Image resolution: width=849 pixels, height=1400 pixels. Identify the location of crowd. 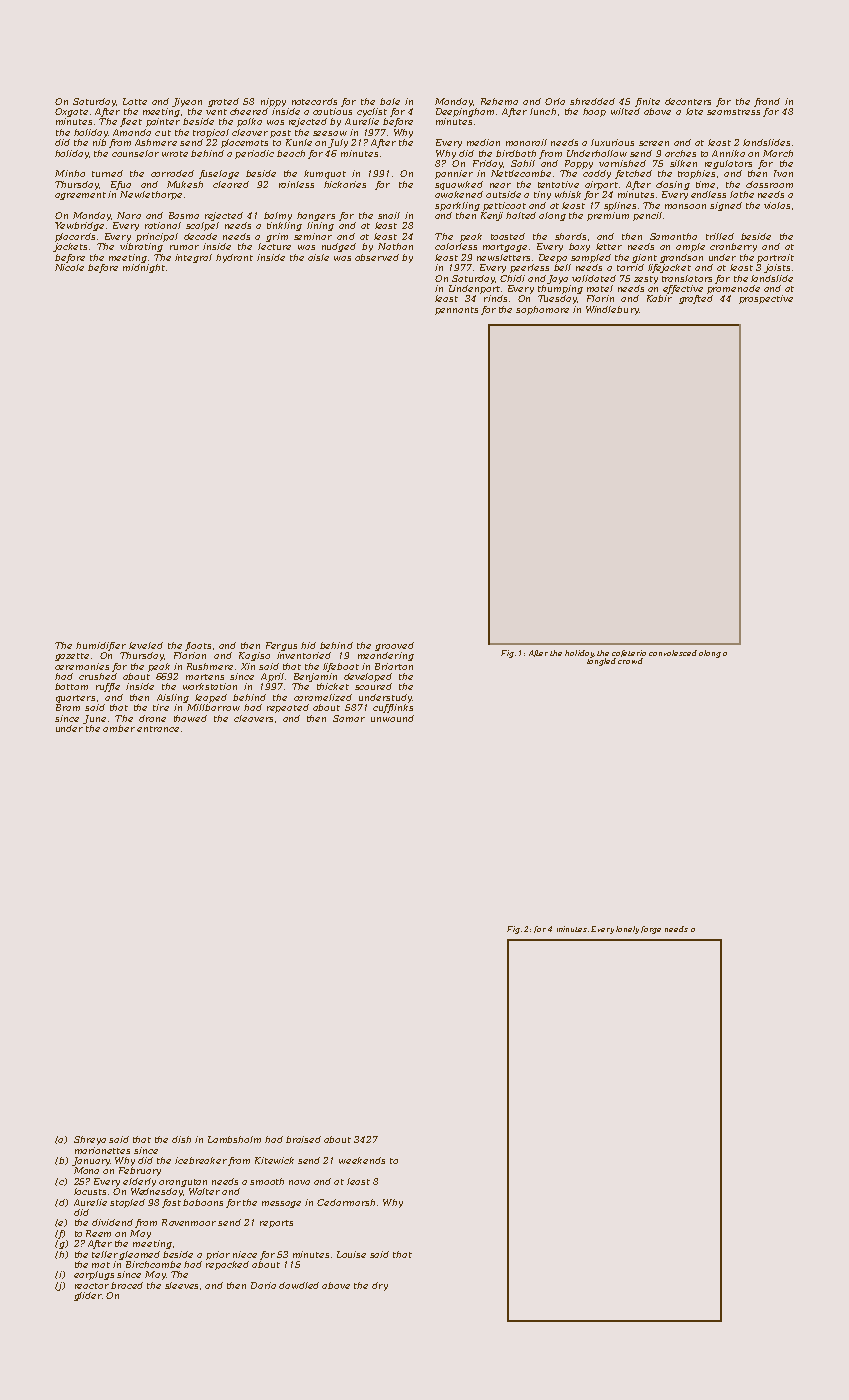
(630, 661).
